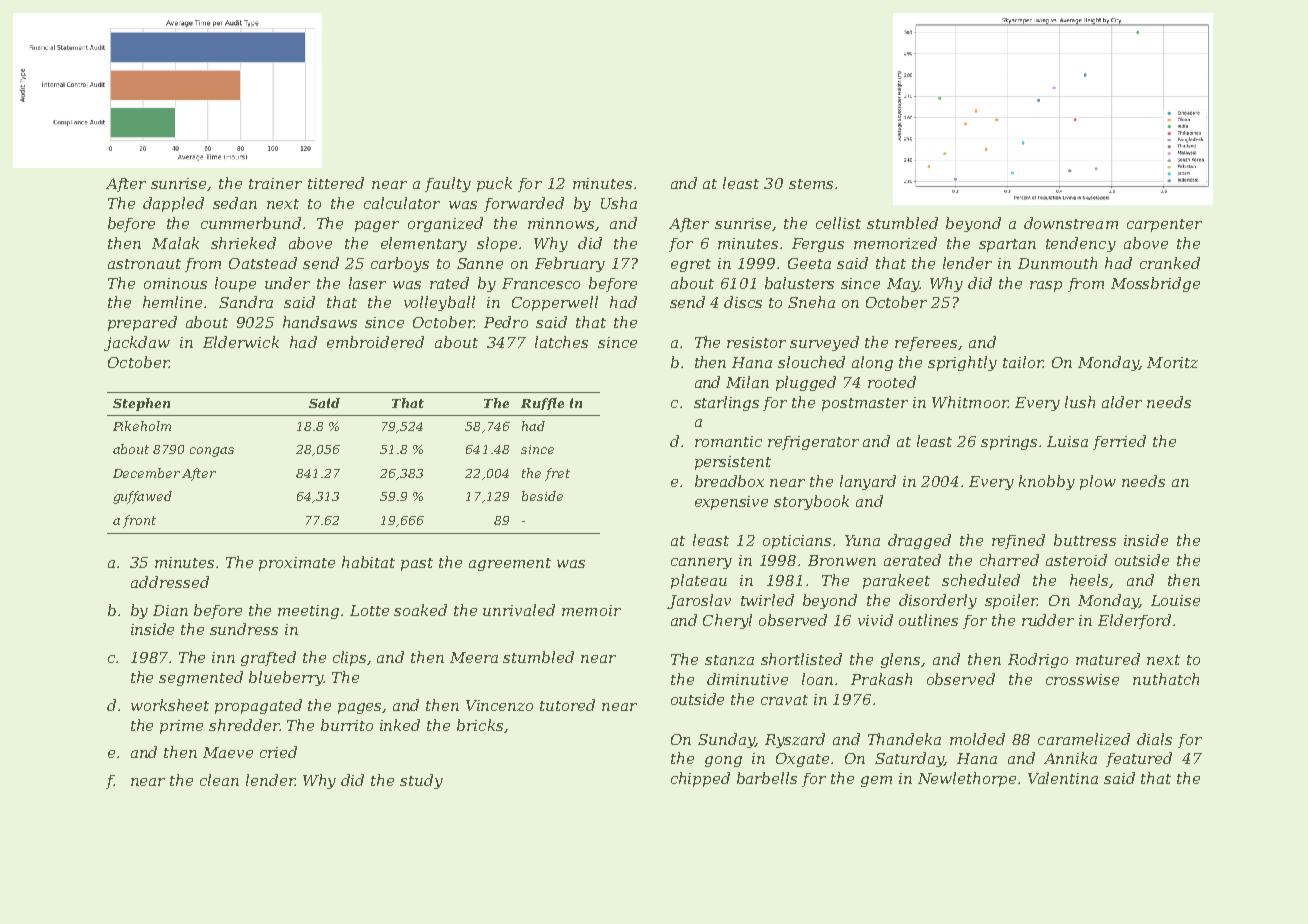 The image size is (1308, 924). What do you see at coordinates (699, 601) in the document?
I see `Jaroslav` at bounding box center [699, 601].
